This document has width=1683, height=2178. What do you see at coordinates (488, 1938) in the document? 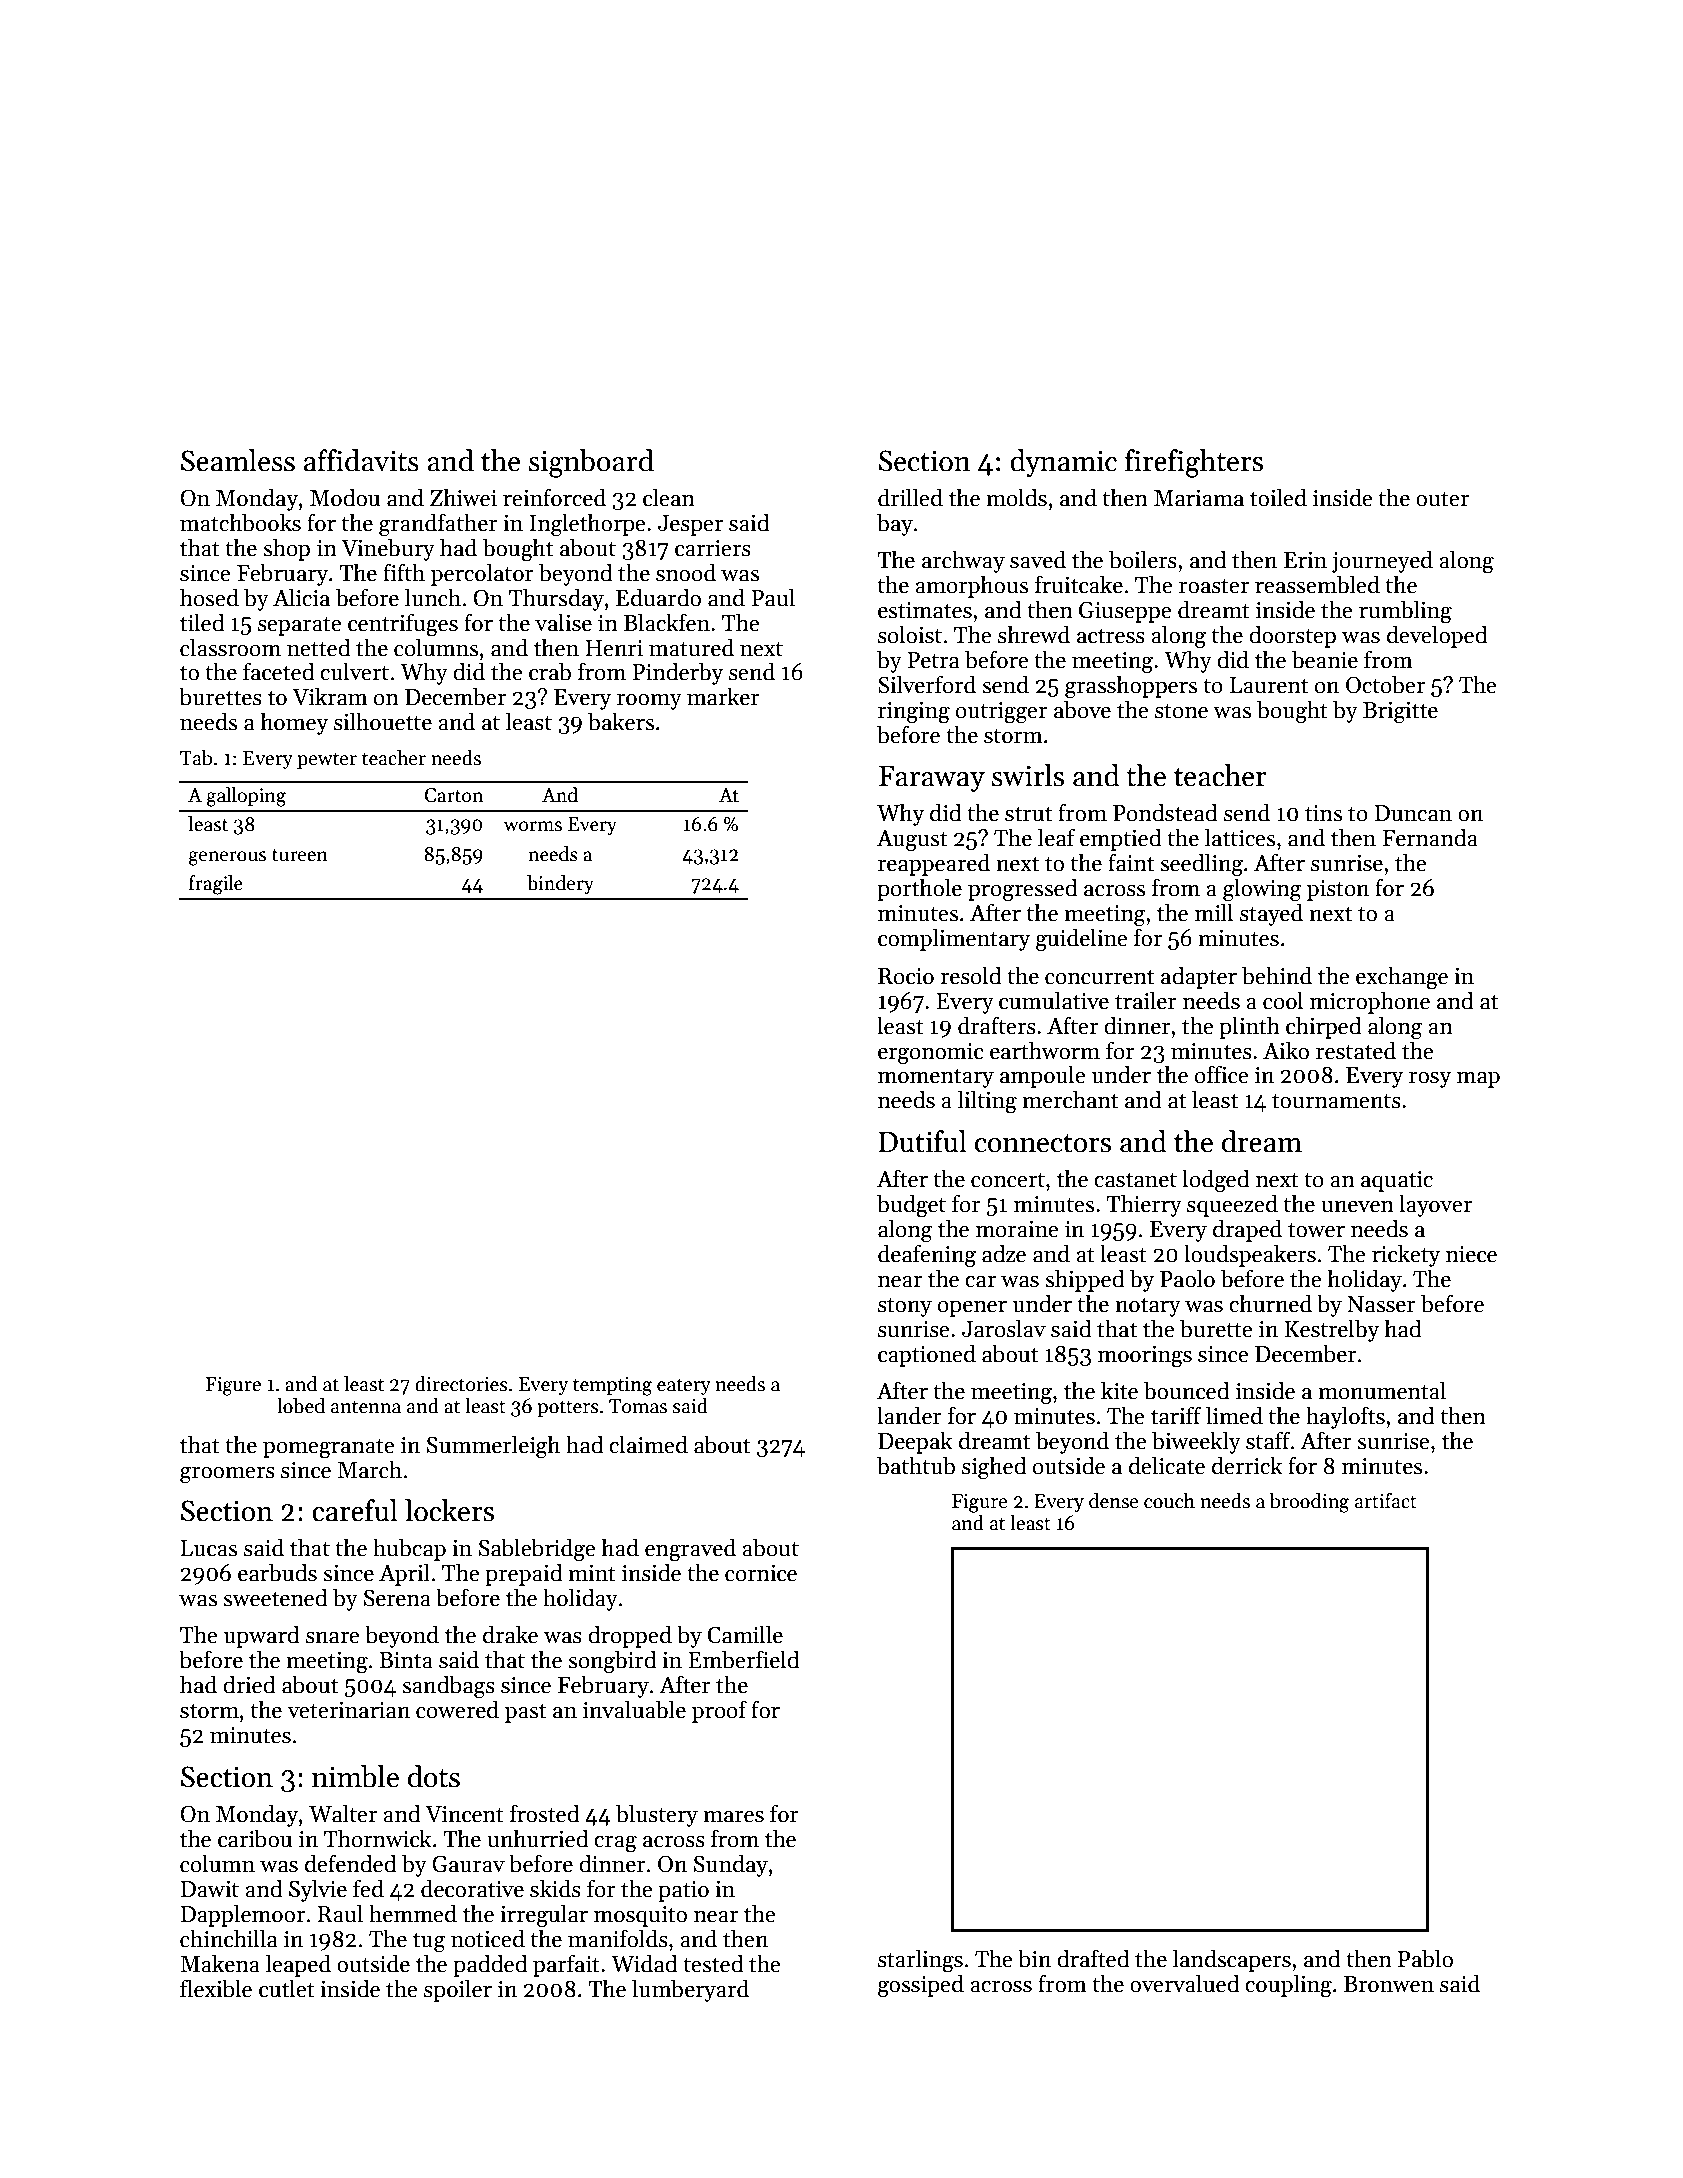
I see `noticed` at bounding box center [488, 1938].
